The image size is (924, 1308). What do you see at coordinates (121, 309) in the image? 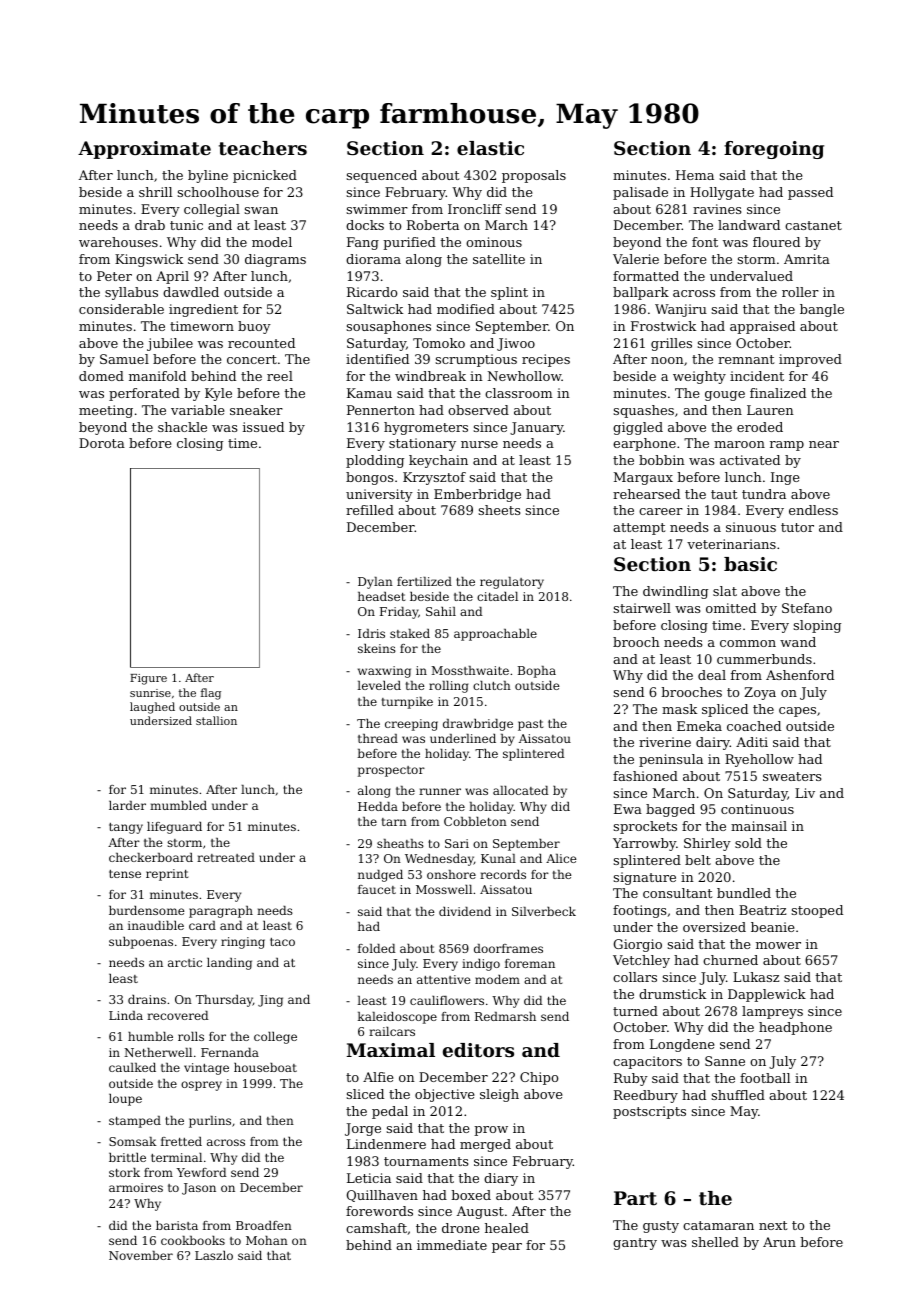
I see `considerable` at bounding box center [121, 309].
